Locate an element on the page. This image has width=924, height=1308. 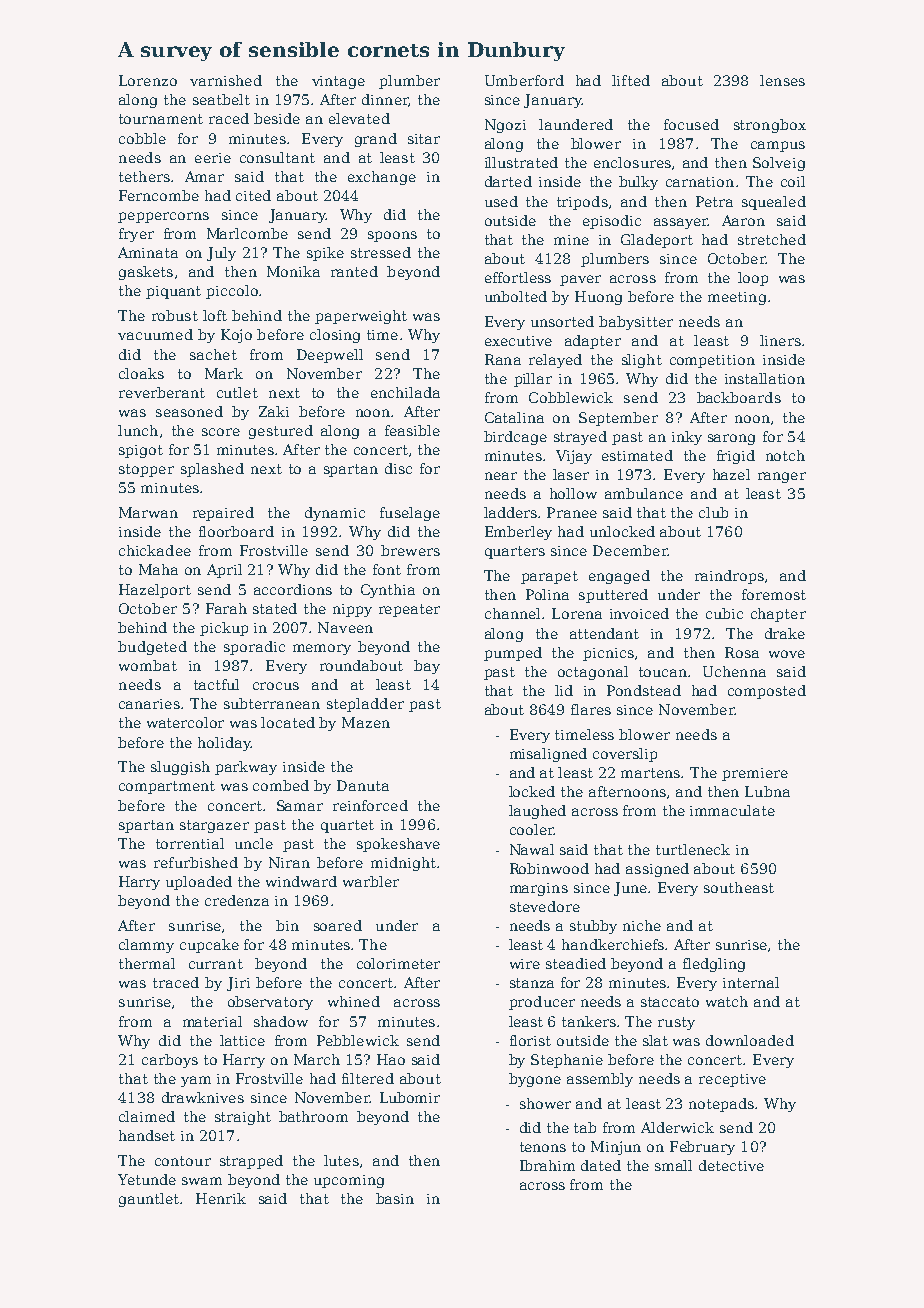
midnight is located at coordinates (403, 864).
